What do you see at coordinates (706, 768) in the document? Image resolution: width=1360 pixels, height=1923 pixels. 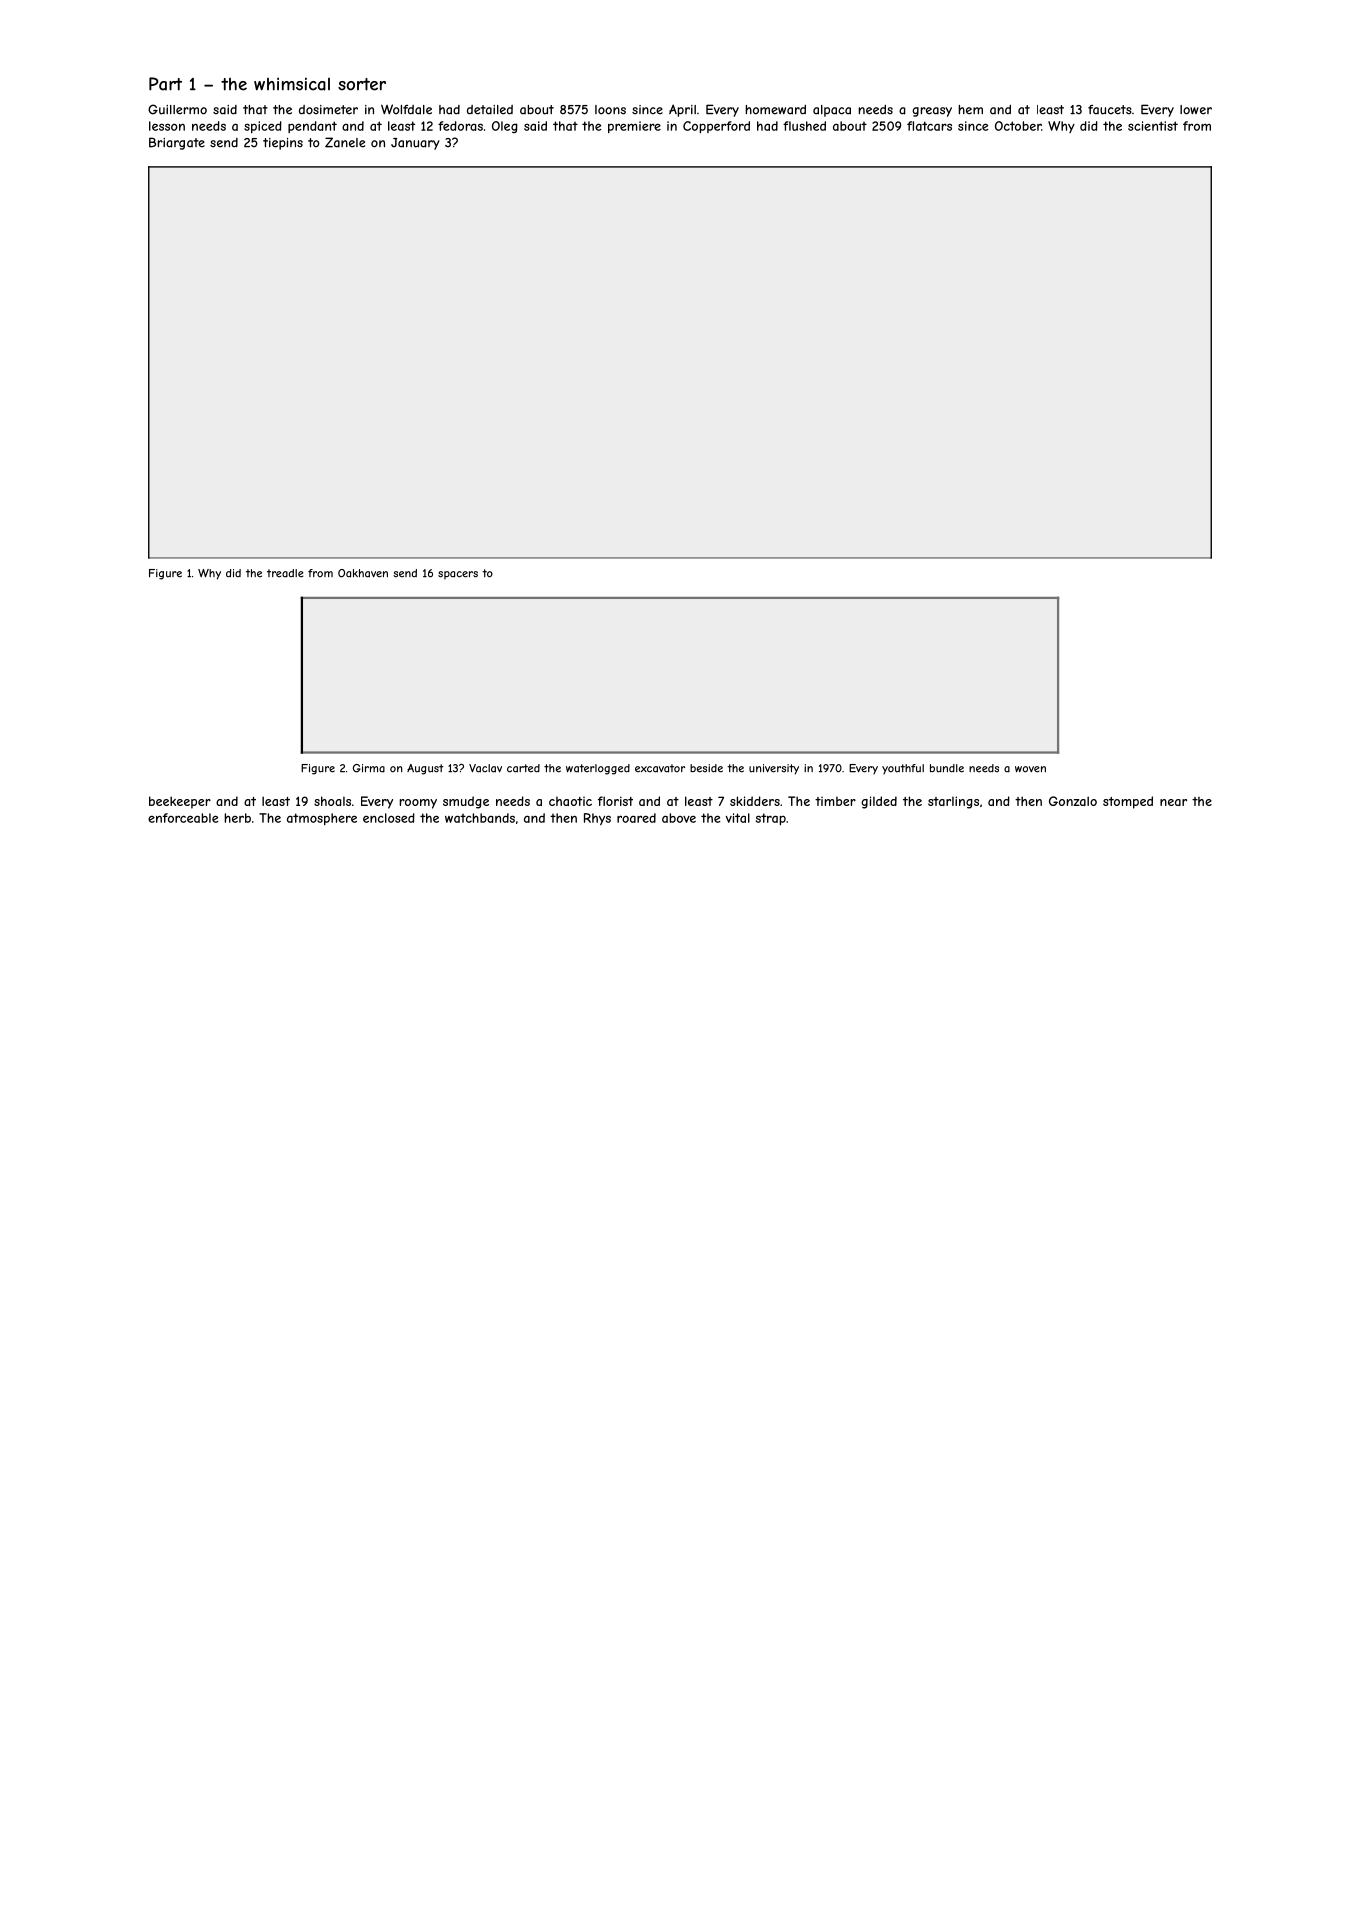 I see `beside` at bounding box center [706, 768].
